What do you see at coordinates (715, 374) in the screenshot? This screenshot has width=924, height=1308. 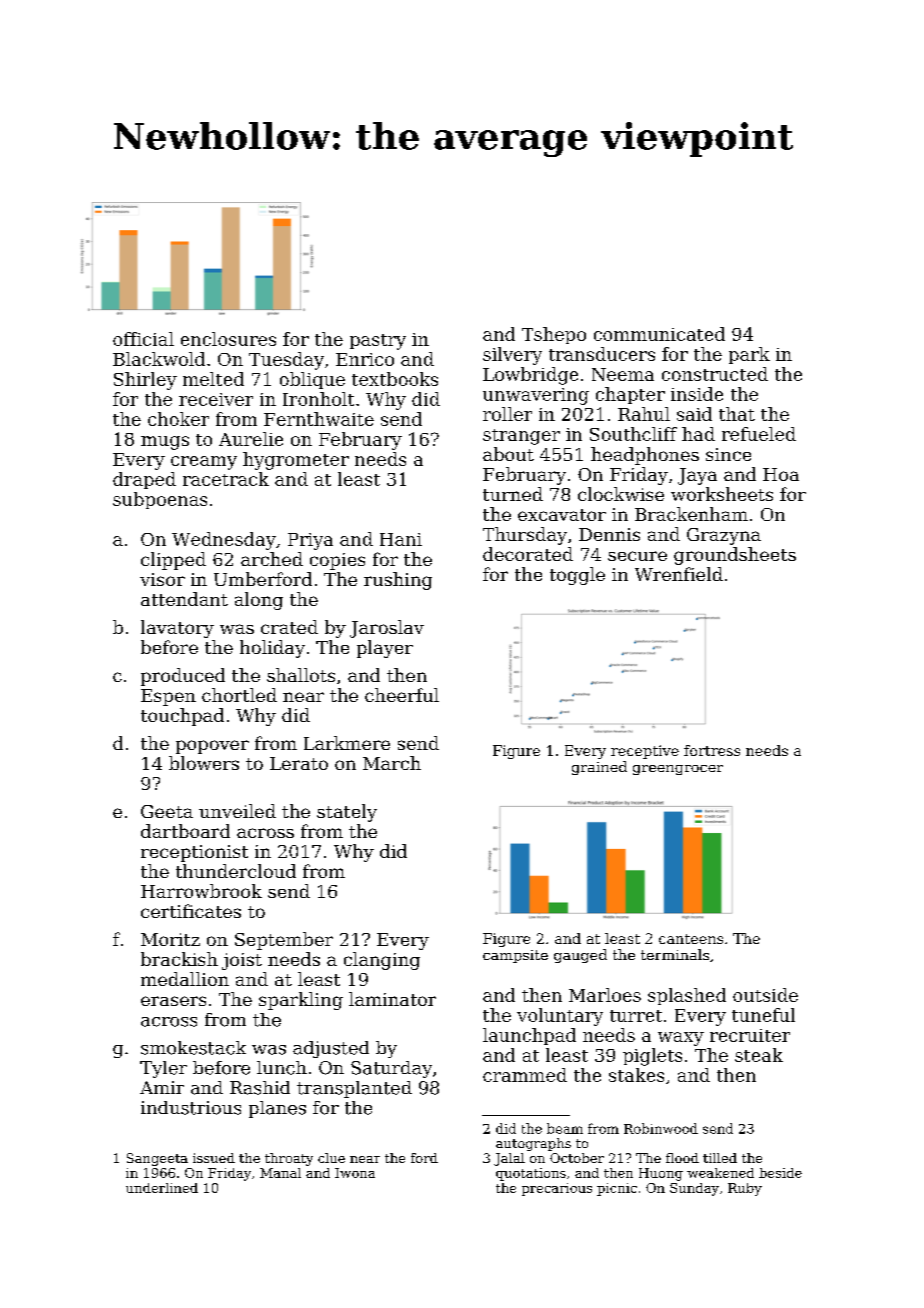 I see `constructed` at bounding box center [715, 374].
